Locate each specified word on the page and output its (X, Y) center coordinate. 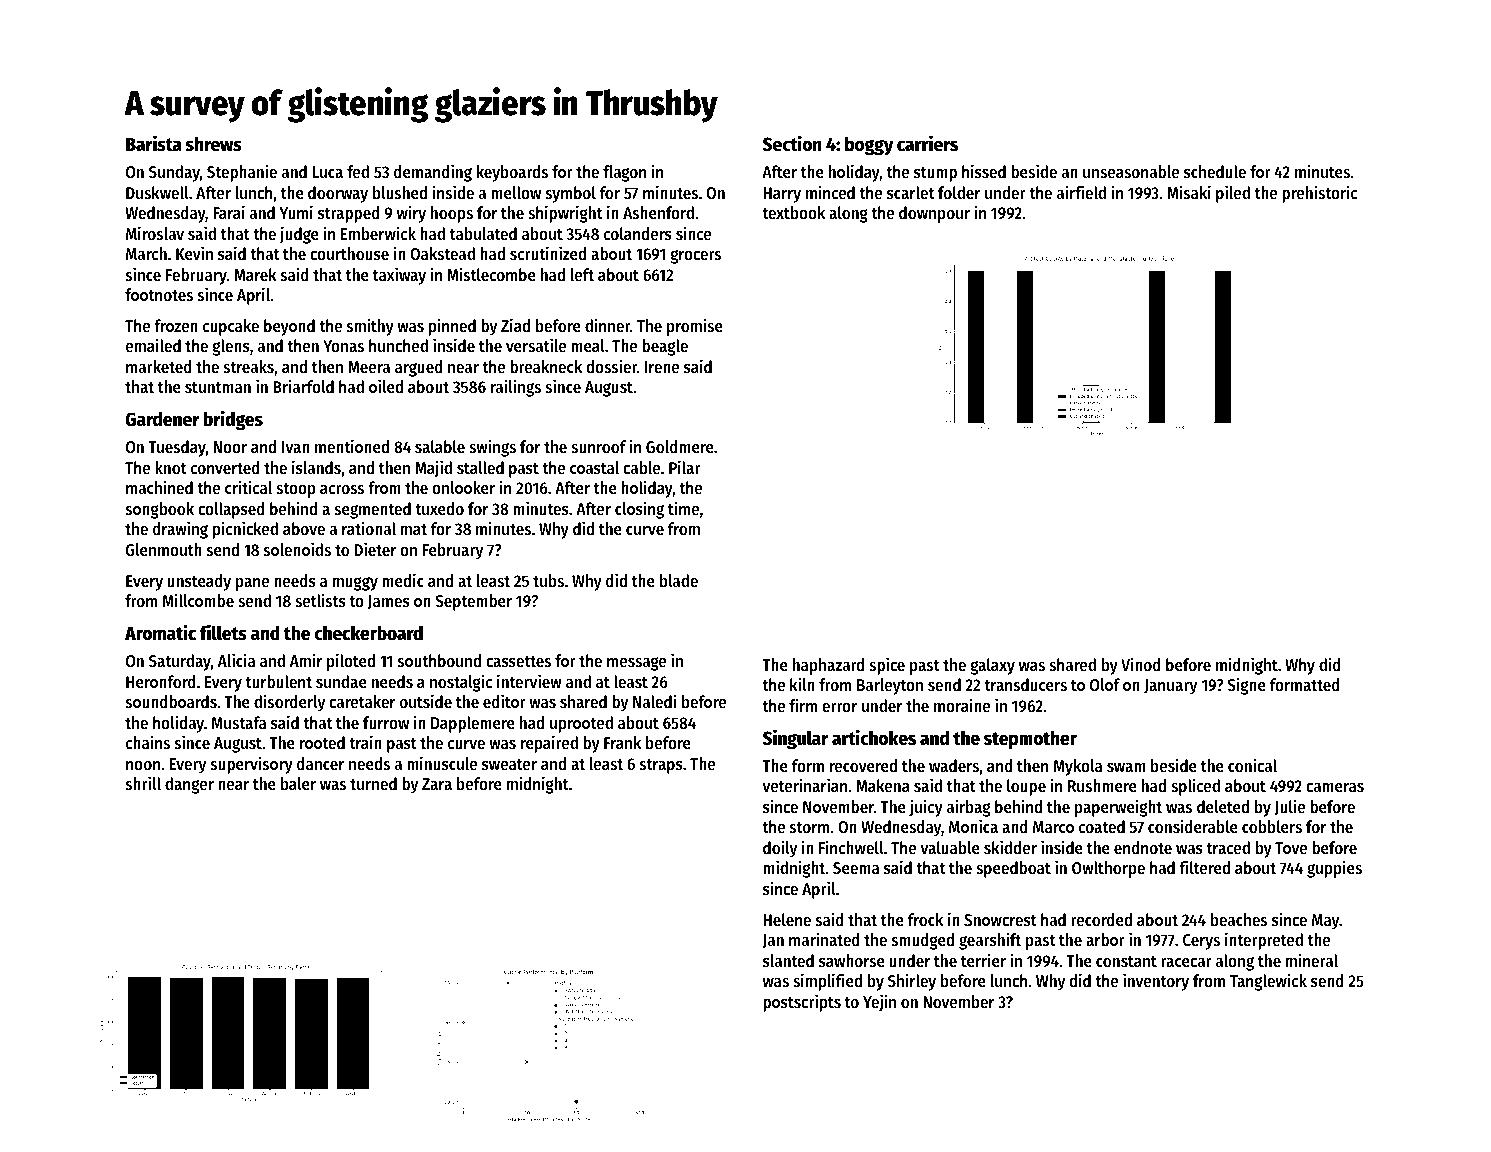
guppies (1334, 869)
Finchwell (851, 847)
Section (792, 143)
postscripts (802, 1003)
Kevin (194, 253)
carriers (927, 143)
